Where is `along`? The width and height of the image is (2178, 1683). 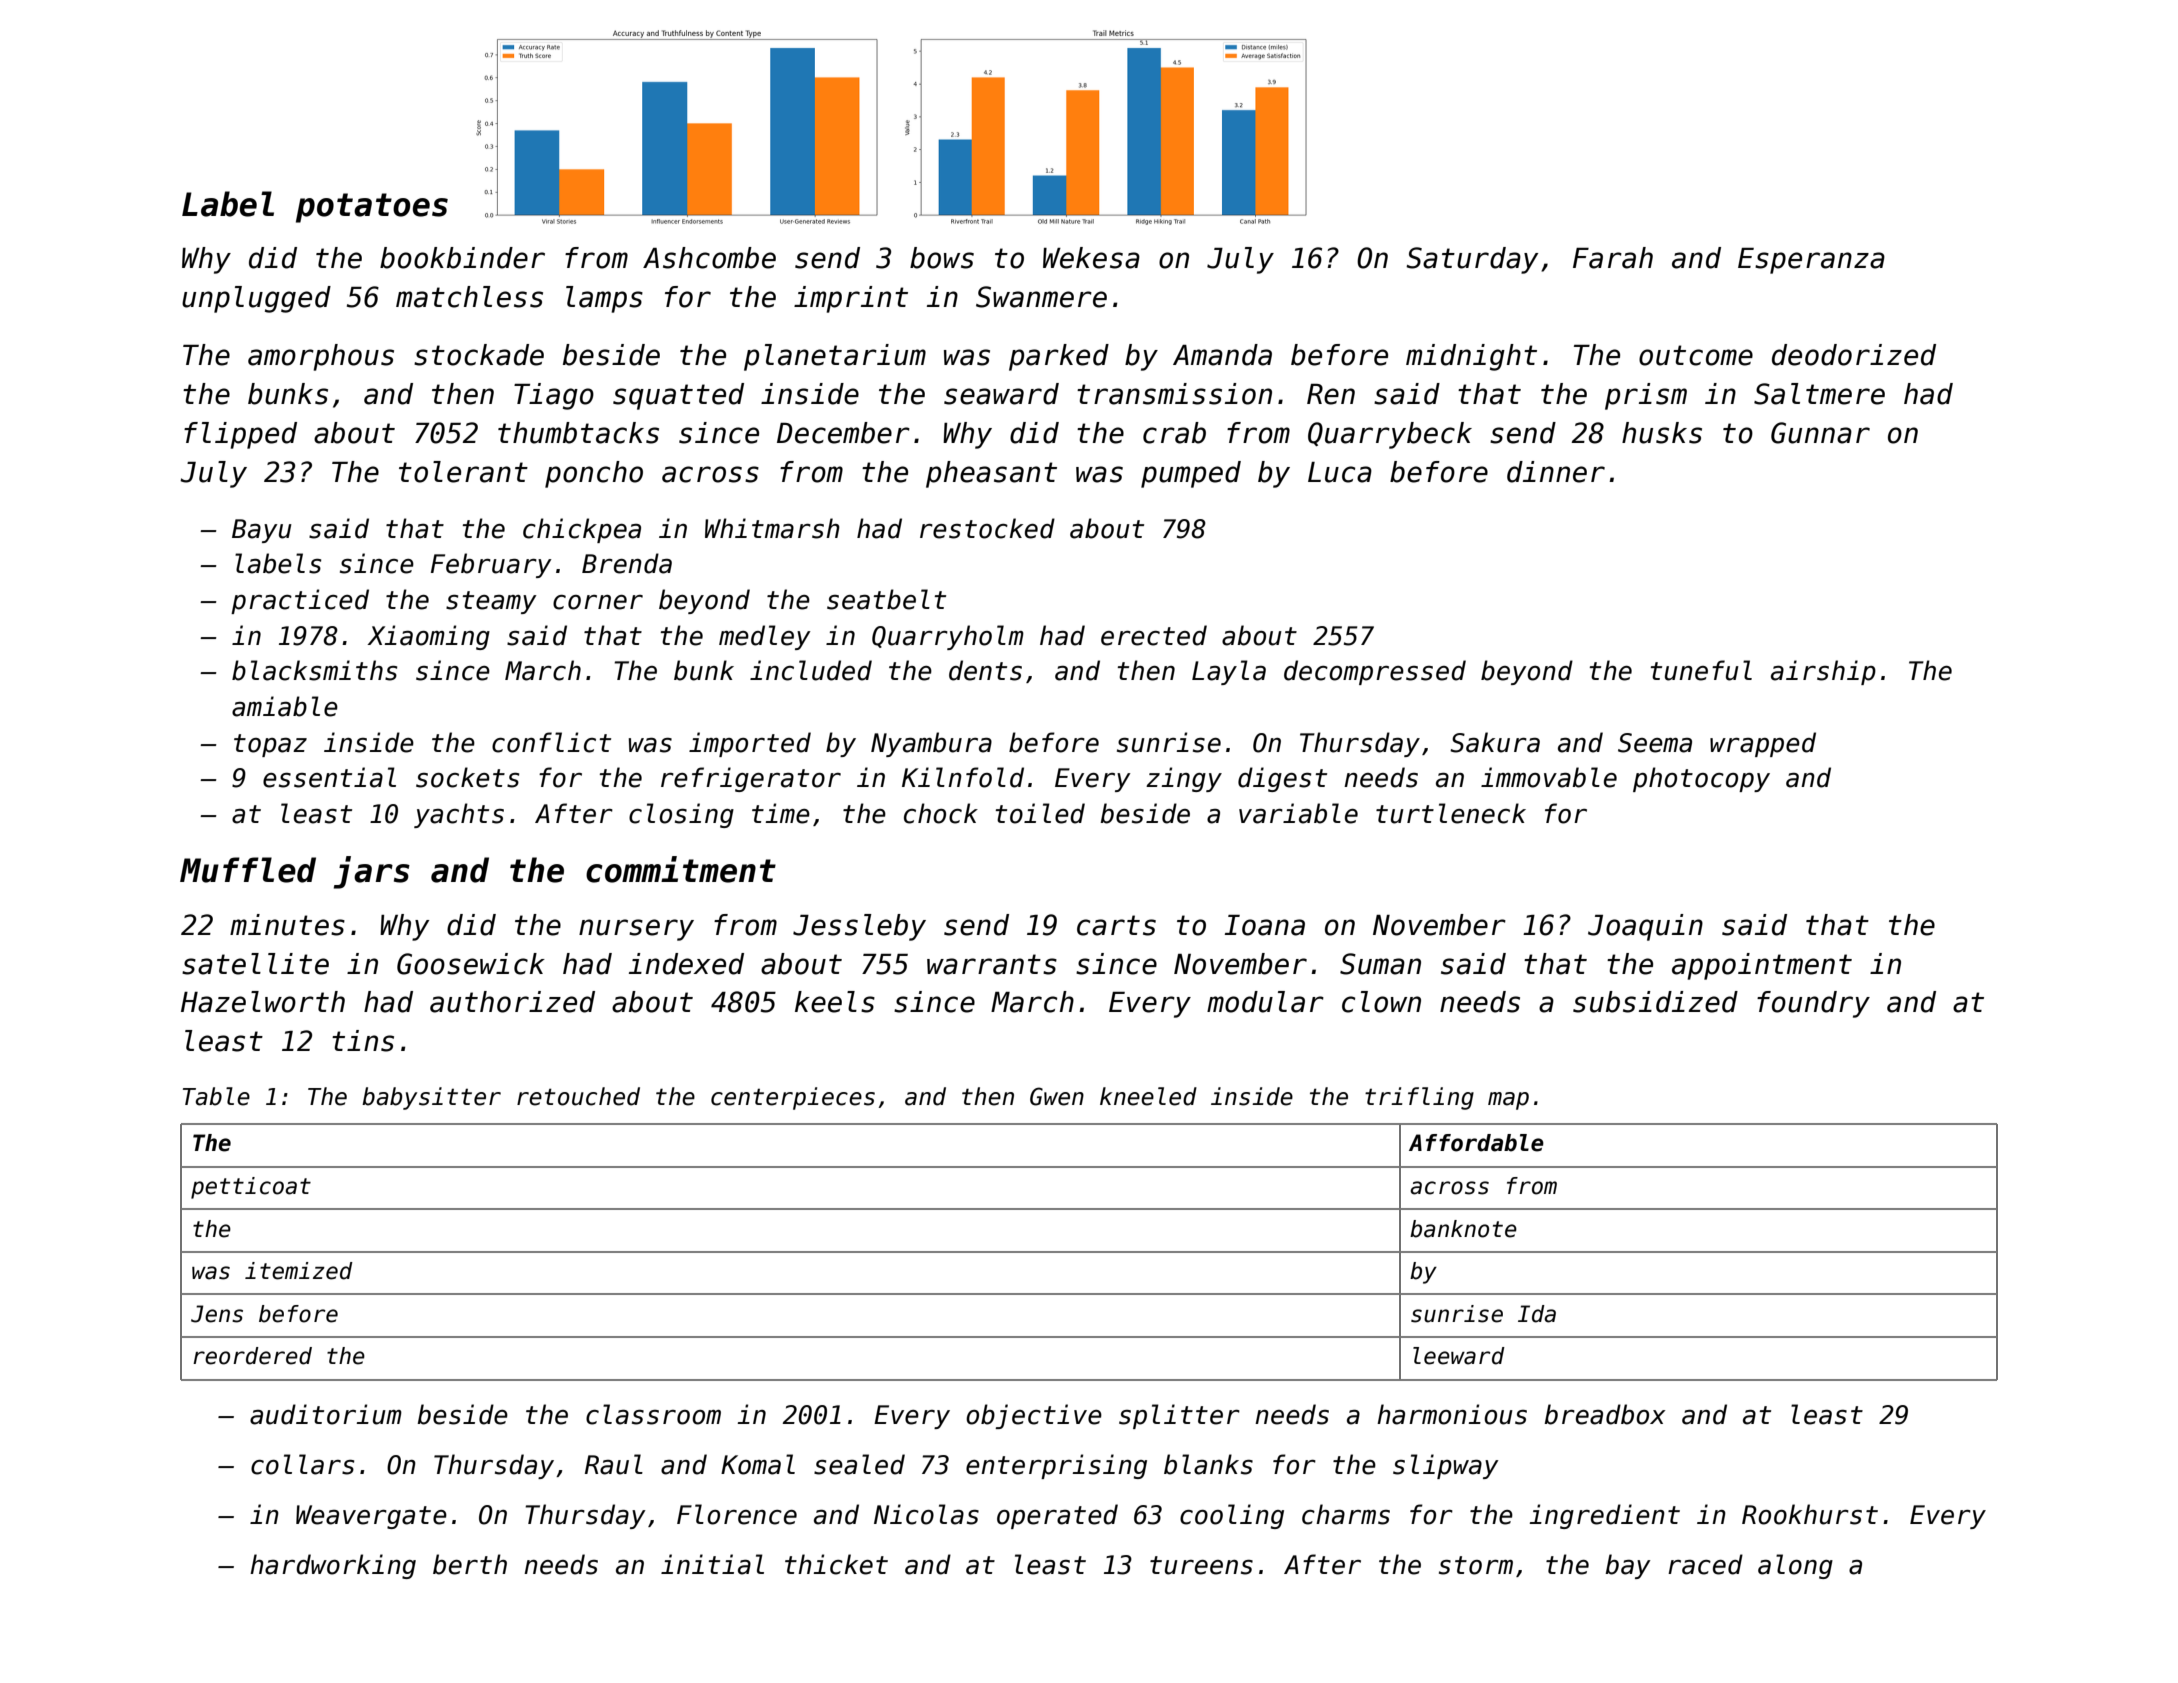
along is located at coordinates (1795, 1566).
